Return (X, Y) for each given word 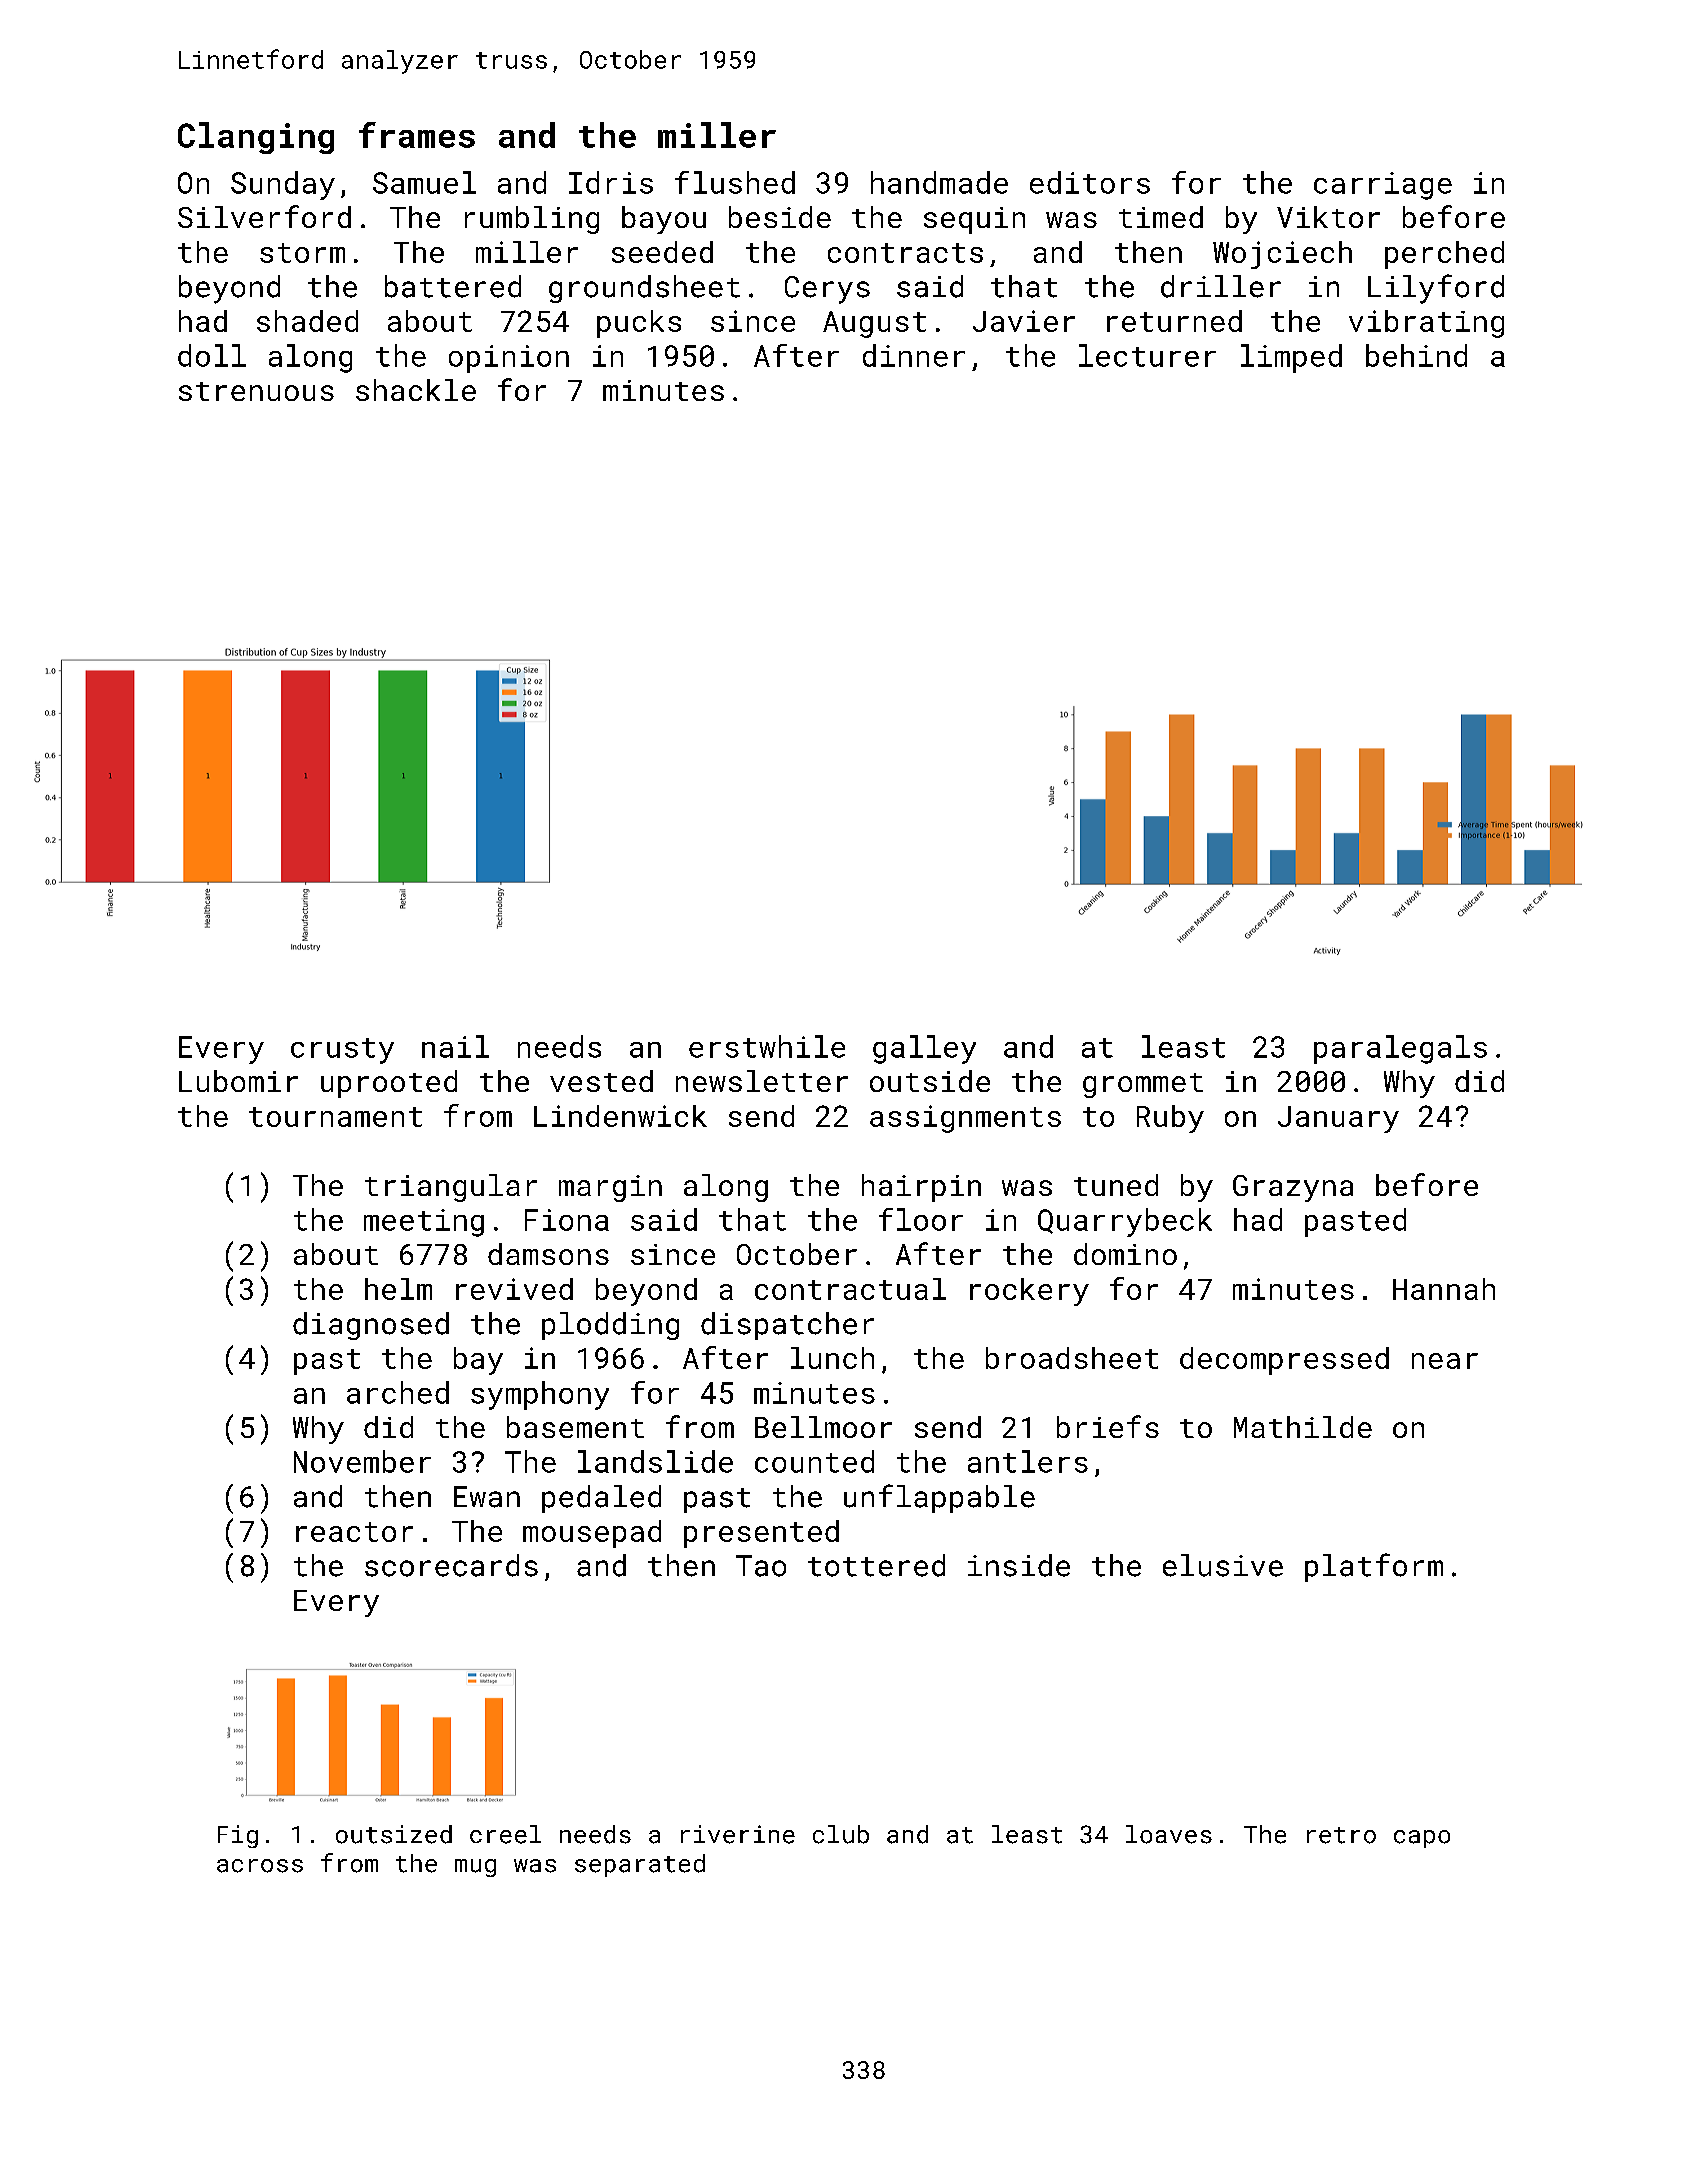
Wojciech (1282, 255)
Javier (1024, 321)
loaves (1169, 1834)
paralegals (1400, 1049)
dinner (914, 355)
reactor (354, 1532)
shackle (416, 390)
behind (1416, 355)
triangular (451, 1188)
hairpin (921, 1188)
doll (212, 355)
